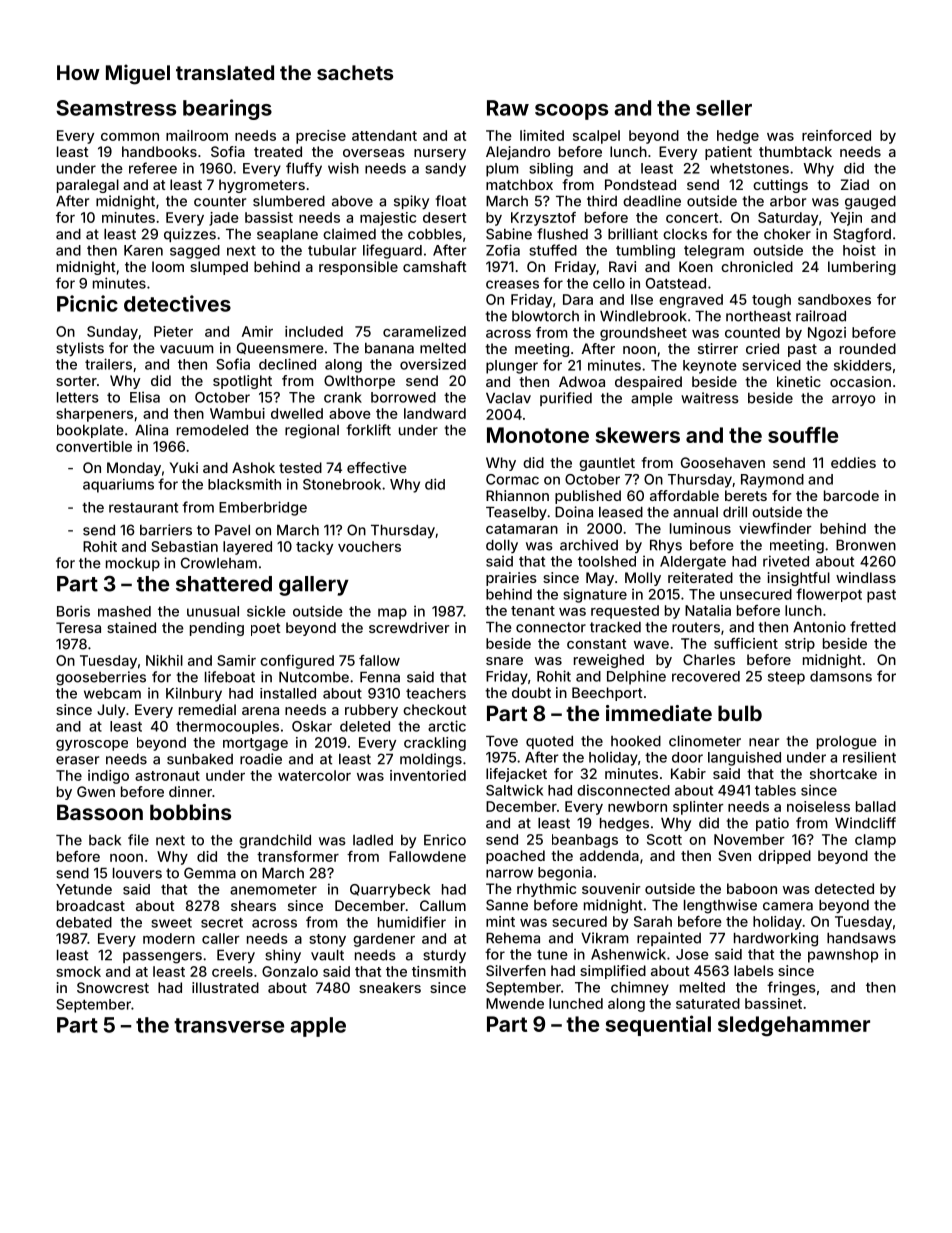 Image resolution: width=952 pixels, height=1233 pixels. I want to click on creels, so click(232, 971).
